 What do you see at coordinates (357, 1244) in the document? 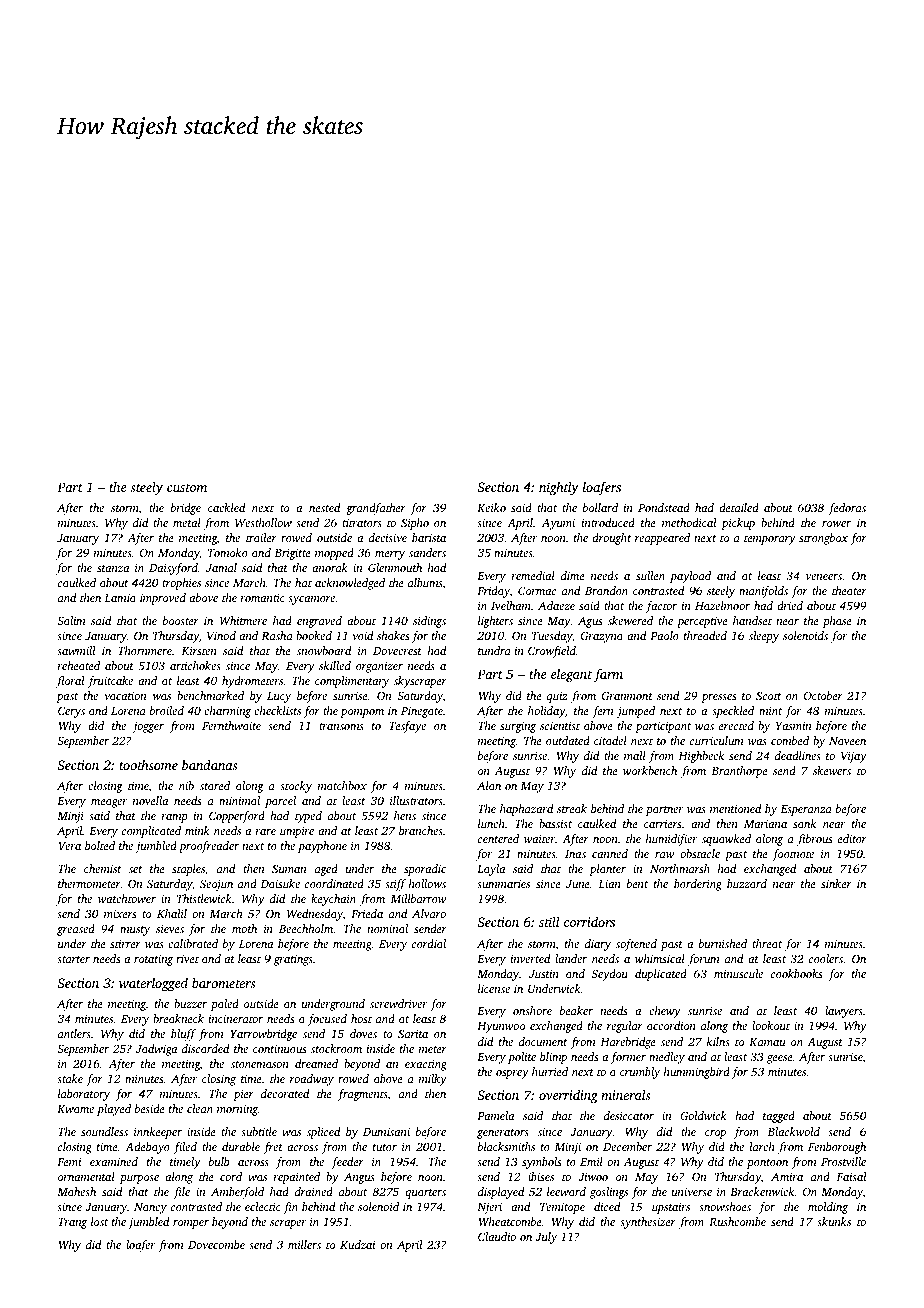
I see `Kudzai` at bounding box center [357, 1244].
